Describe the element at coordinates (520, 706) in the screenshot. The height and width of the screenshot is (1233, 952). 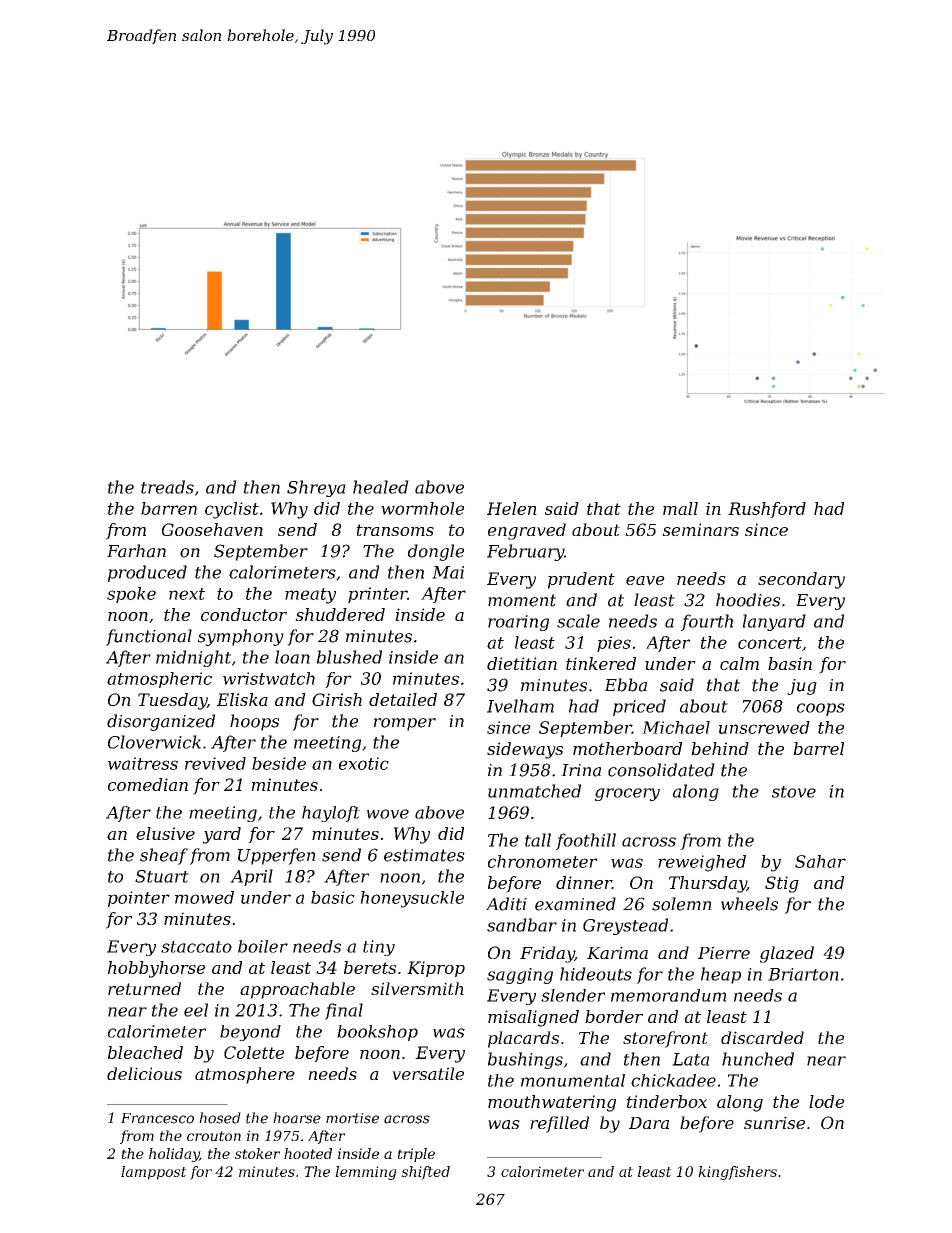
I see `Ivelham` at that location.
